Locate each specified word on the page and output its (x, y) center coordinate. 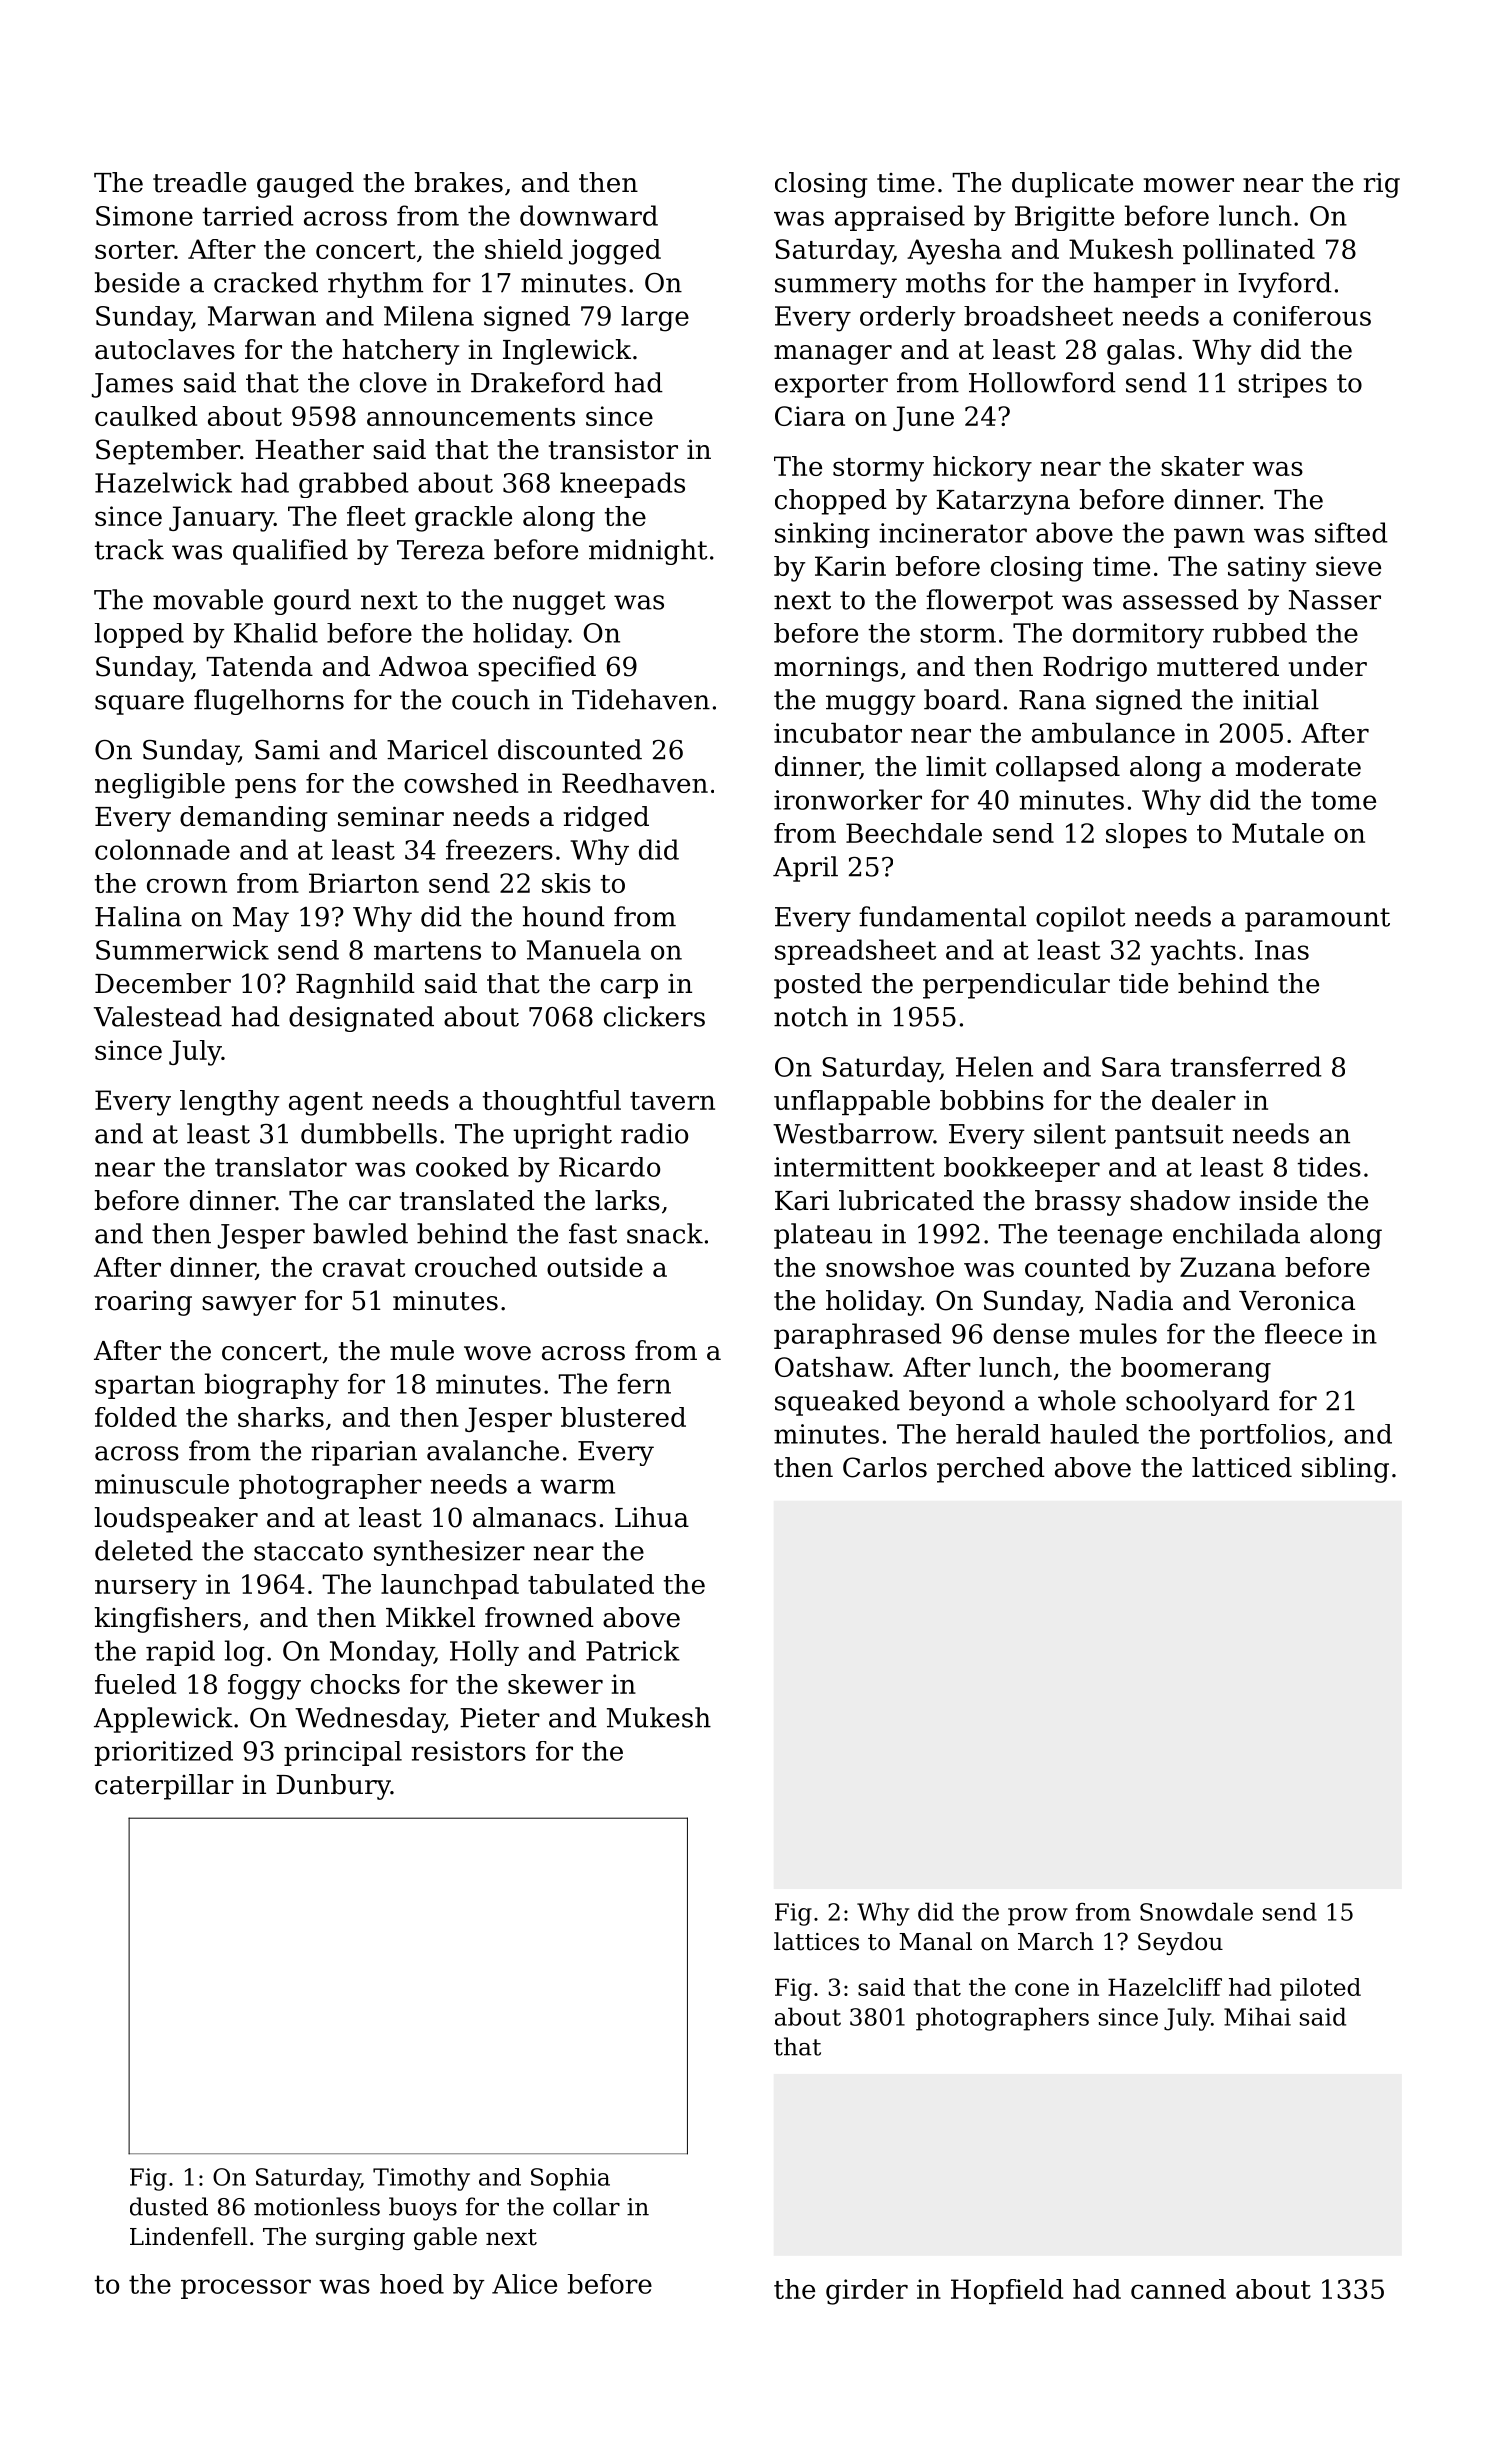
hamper (1145, 285)
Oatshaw (832, 1367)
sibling (1345, 1470)
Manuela (584, 950)
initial (1281, 699)
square (139, 705)
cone (1042, 1989)
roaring (143, 1303)
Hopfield (1007, 2291)
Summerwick (182, 950)
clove (393, 382)
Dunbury (333, 1787)
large (655, 319)
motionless (317, 2206)
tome (1343, 800)
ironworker (848, 799)
